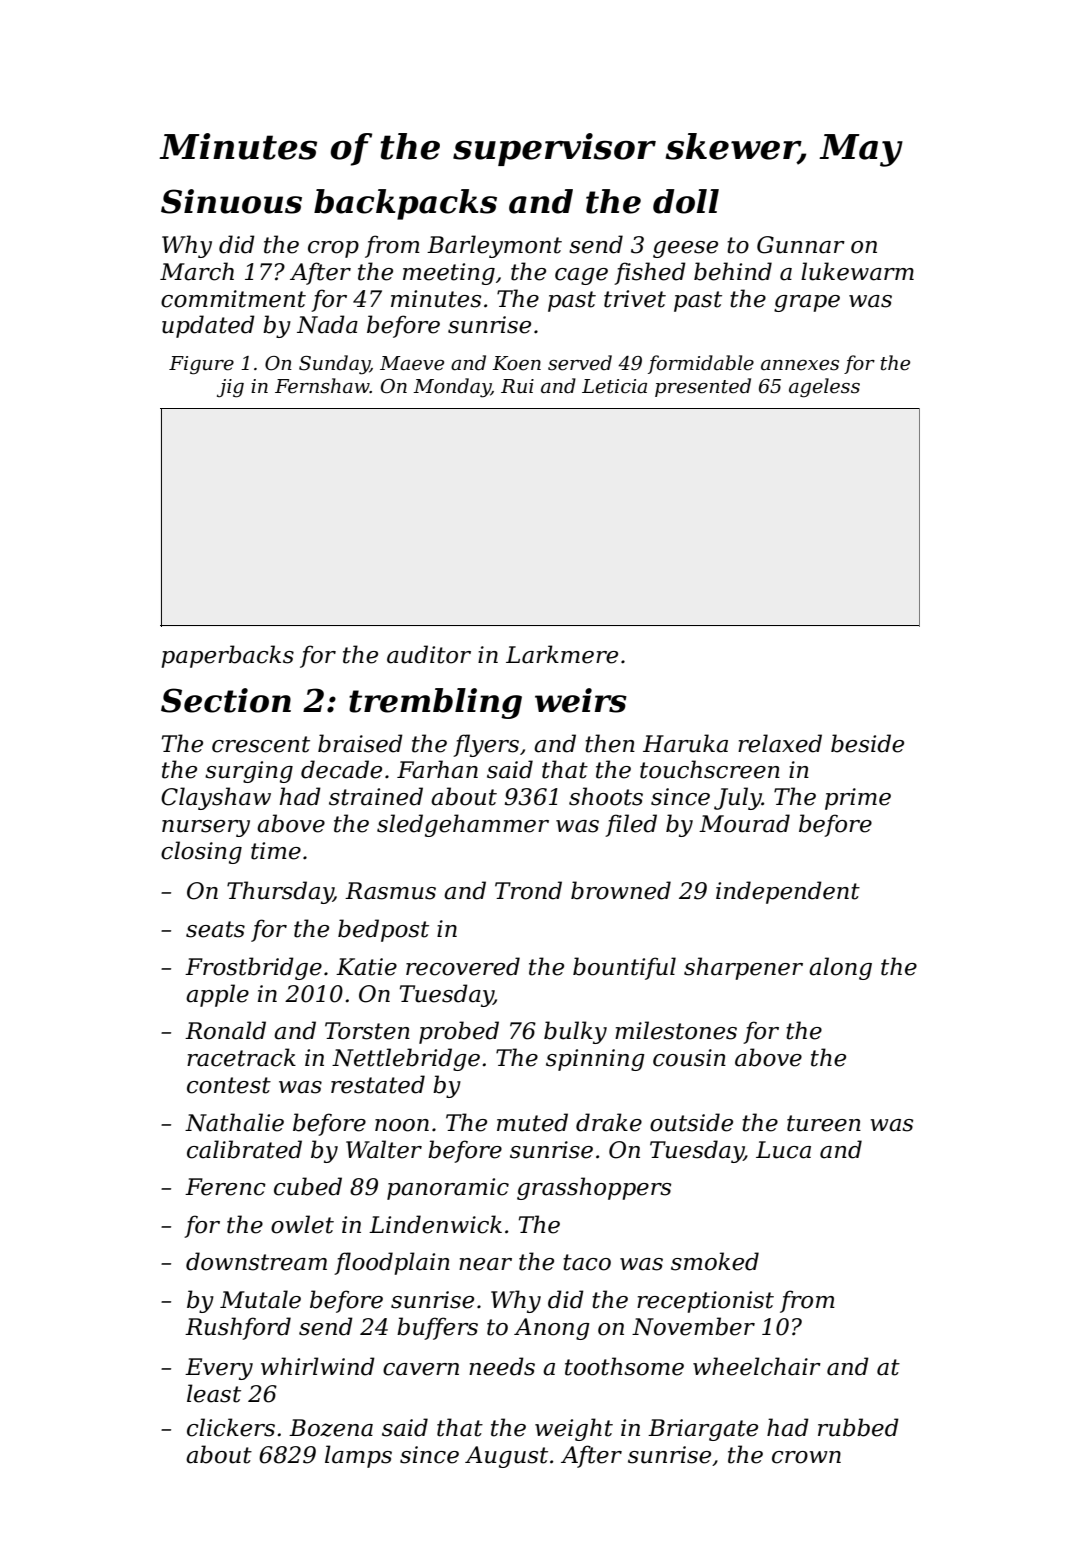 The height and width of the image is (1566, 1081). Describe the element at coordinates (215, 929) in the image. I see `seats` at that location.
